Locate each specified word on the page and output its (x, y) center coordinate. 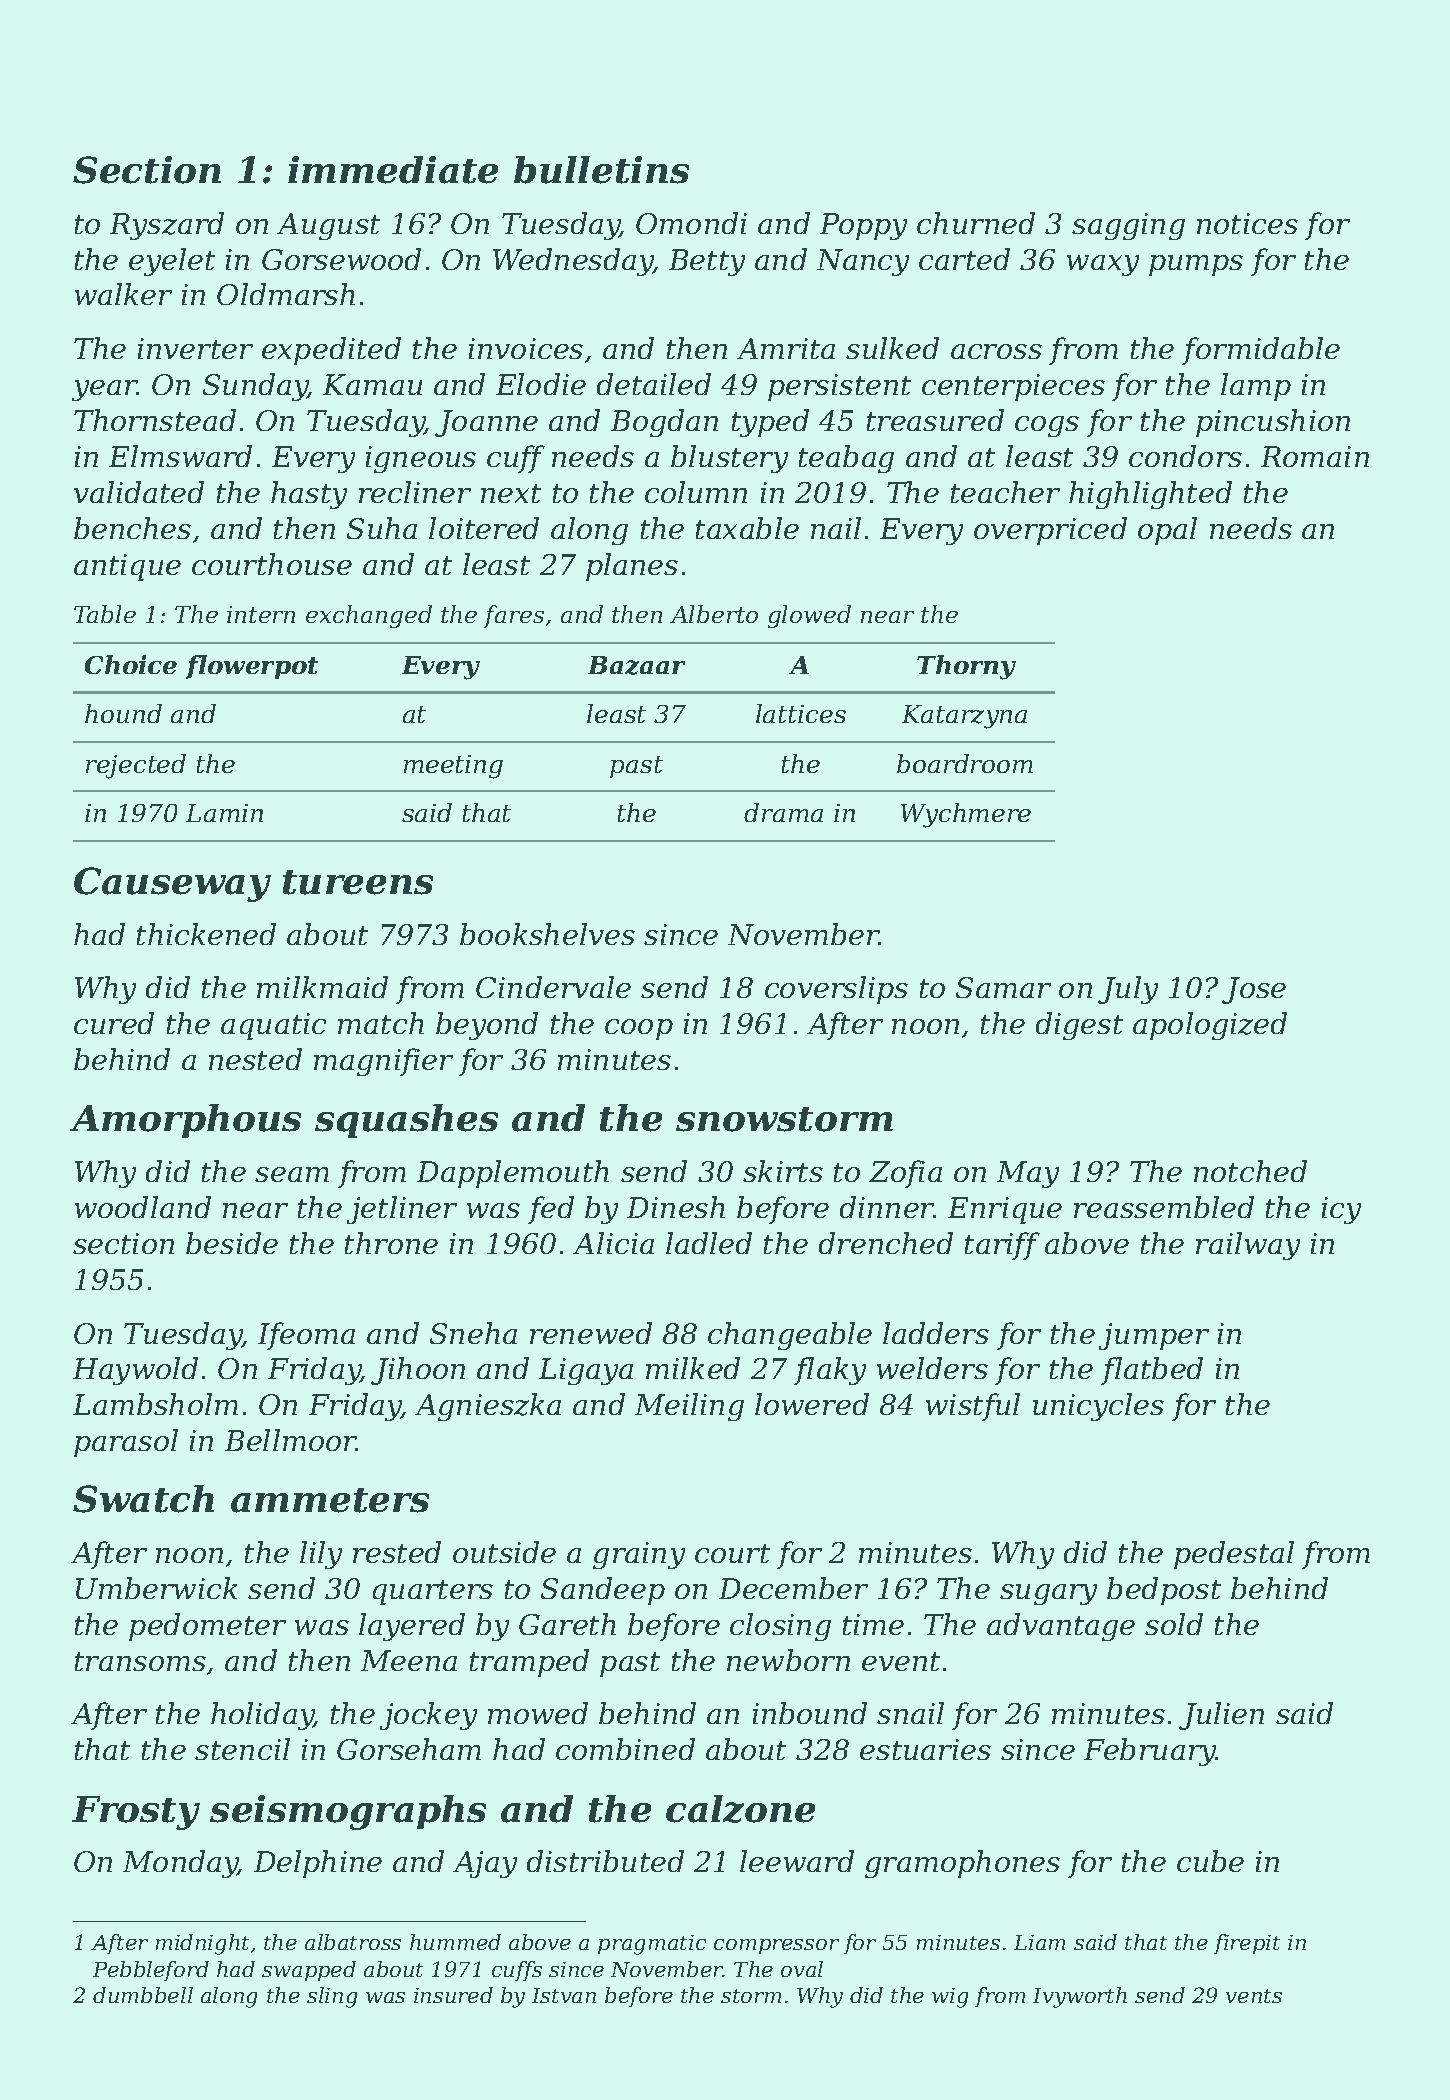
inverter (195, 348)
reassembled (1164, 1207)
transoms (140, 1661)
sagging (1128, 226)
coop (639, 1029)
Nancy (863, 262)
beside (232, 1243)
